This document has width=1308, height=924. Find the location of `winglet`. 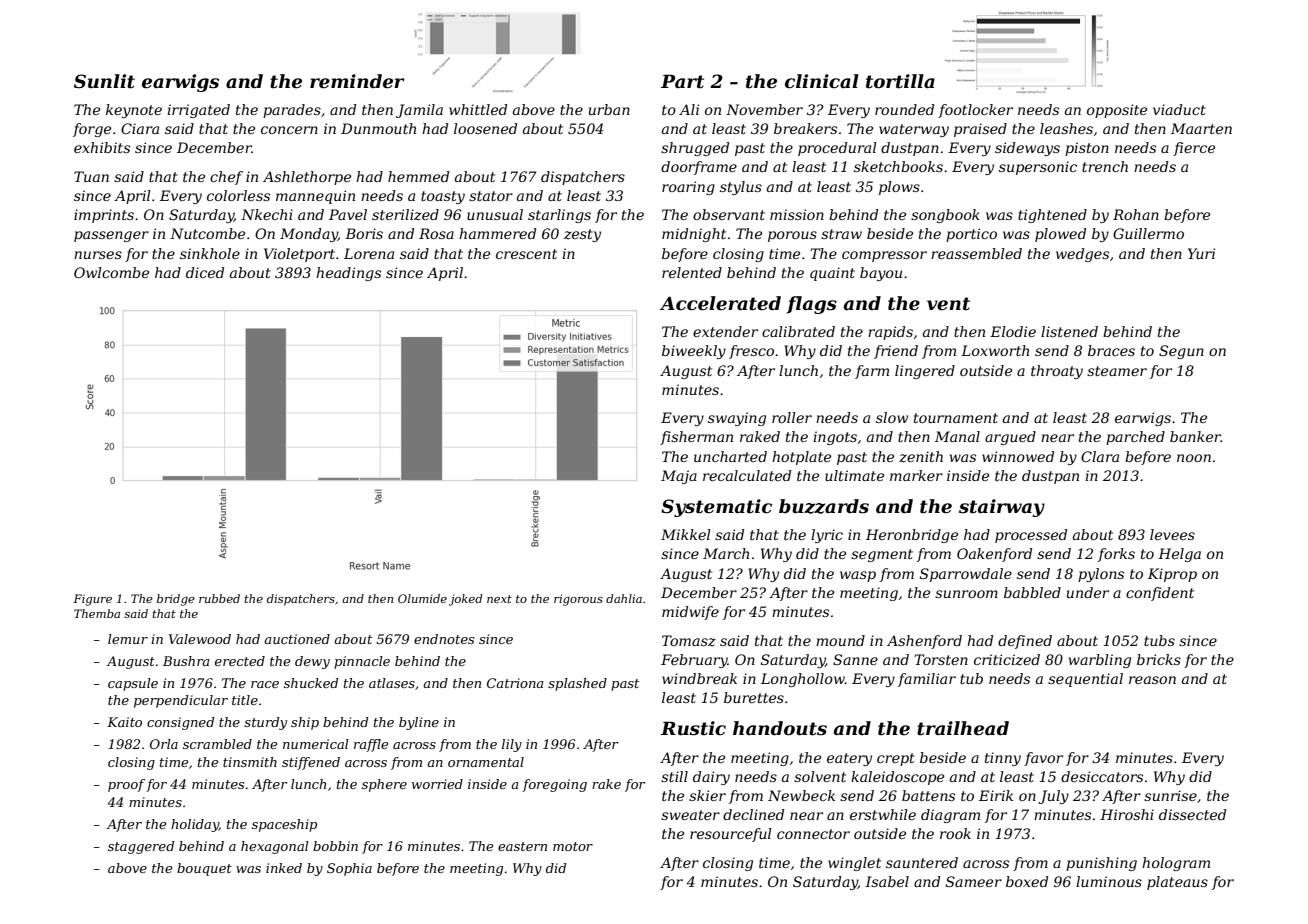

winglet is located at coordinates (854, 864).
